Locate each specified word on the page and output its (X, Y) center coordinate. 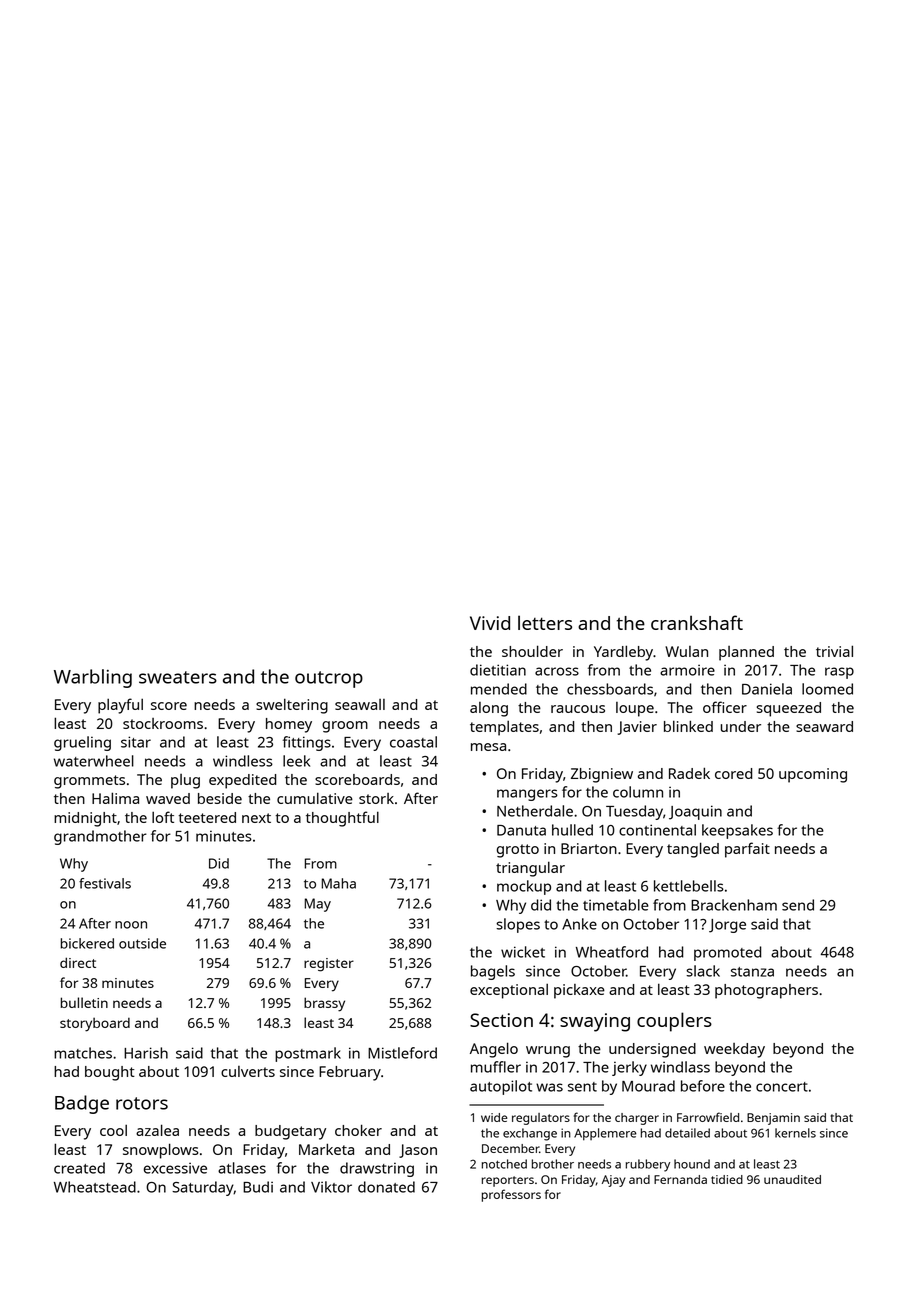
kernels (795, 1133)
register (329, 965)
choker (358, 1130)
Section (501, 1020)
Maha (338, 883)
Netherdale (535, 811)
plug (185, 781)
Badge (82, 1104)
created (79, 1168)
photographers (766, 991)
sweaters (178, 677)
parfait (747, 850)
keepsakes (737, 831)
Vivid (490, 623)
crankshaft (697, 622)
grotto (518, 851)
